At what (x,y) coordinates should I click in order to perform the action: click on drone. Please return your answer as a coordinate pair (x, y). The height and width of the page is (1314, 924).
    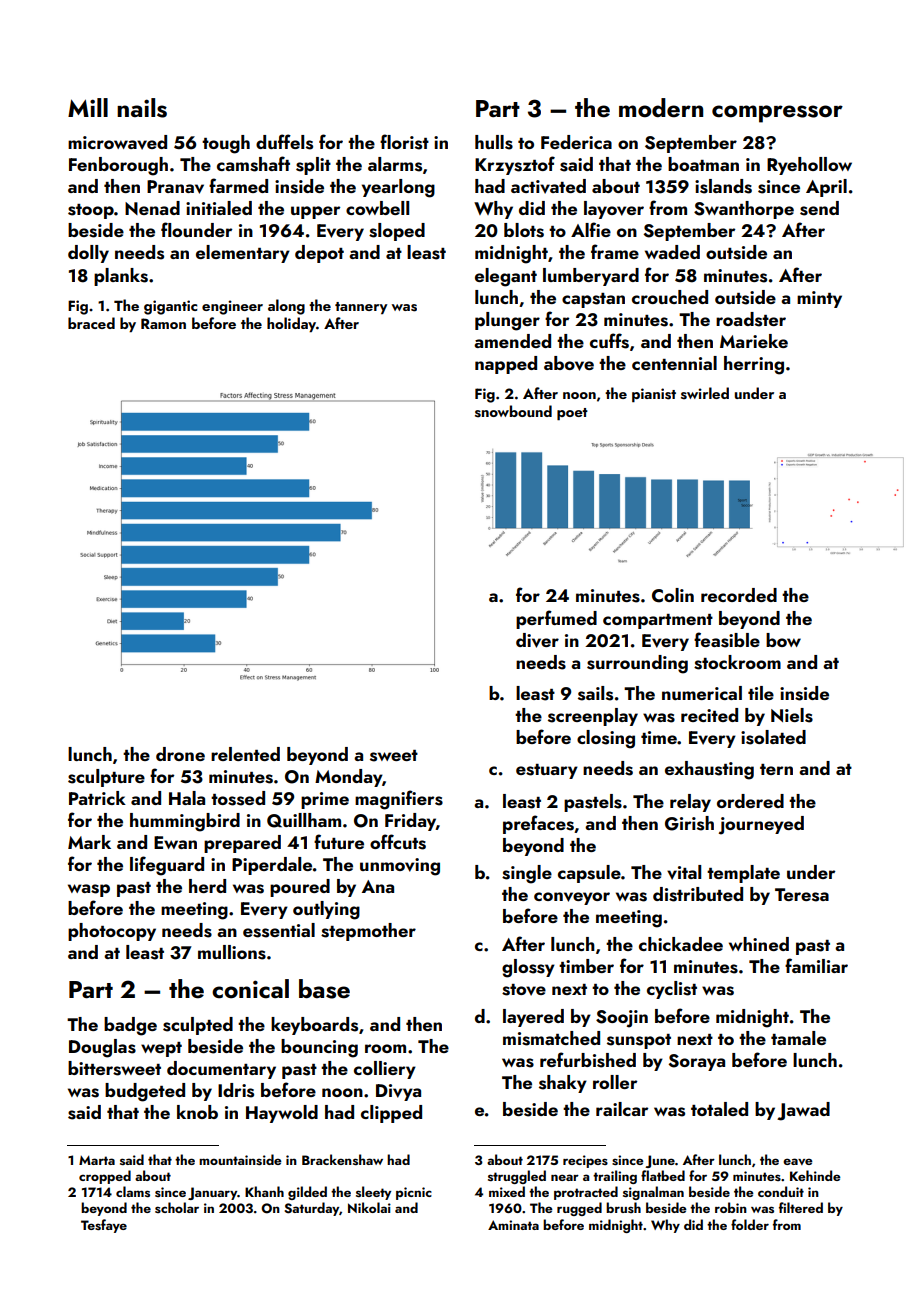
    Looking at the image, I should click on (180, 754).
